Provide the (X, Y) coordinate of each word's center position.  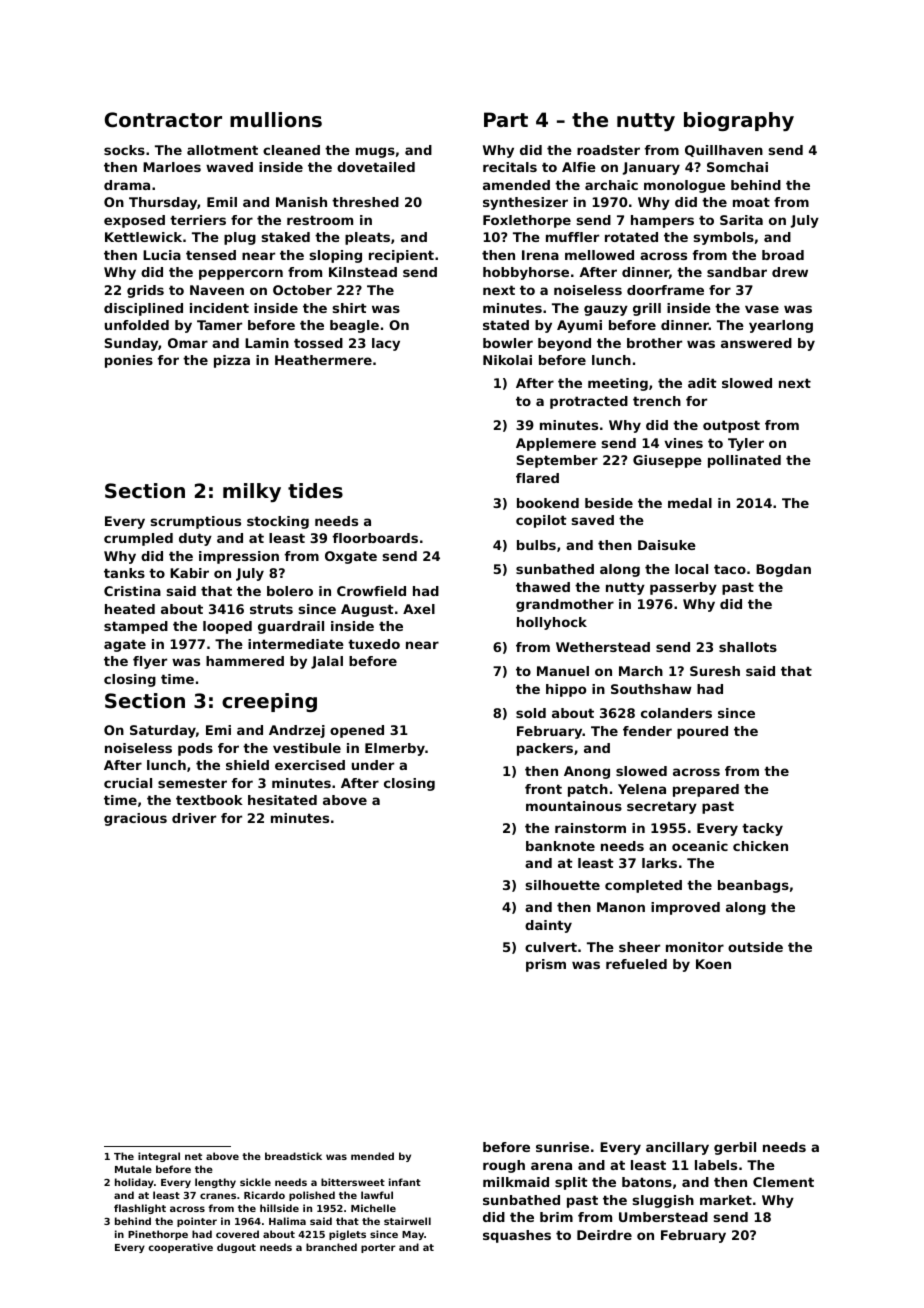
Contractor (163, 120)
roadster (608, 150)
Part (506, 119)
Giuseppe (667, 461)
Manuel (563, 671)
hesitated (282, 800)
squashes (517, 1236)
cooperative (180, 1248)
